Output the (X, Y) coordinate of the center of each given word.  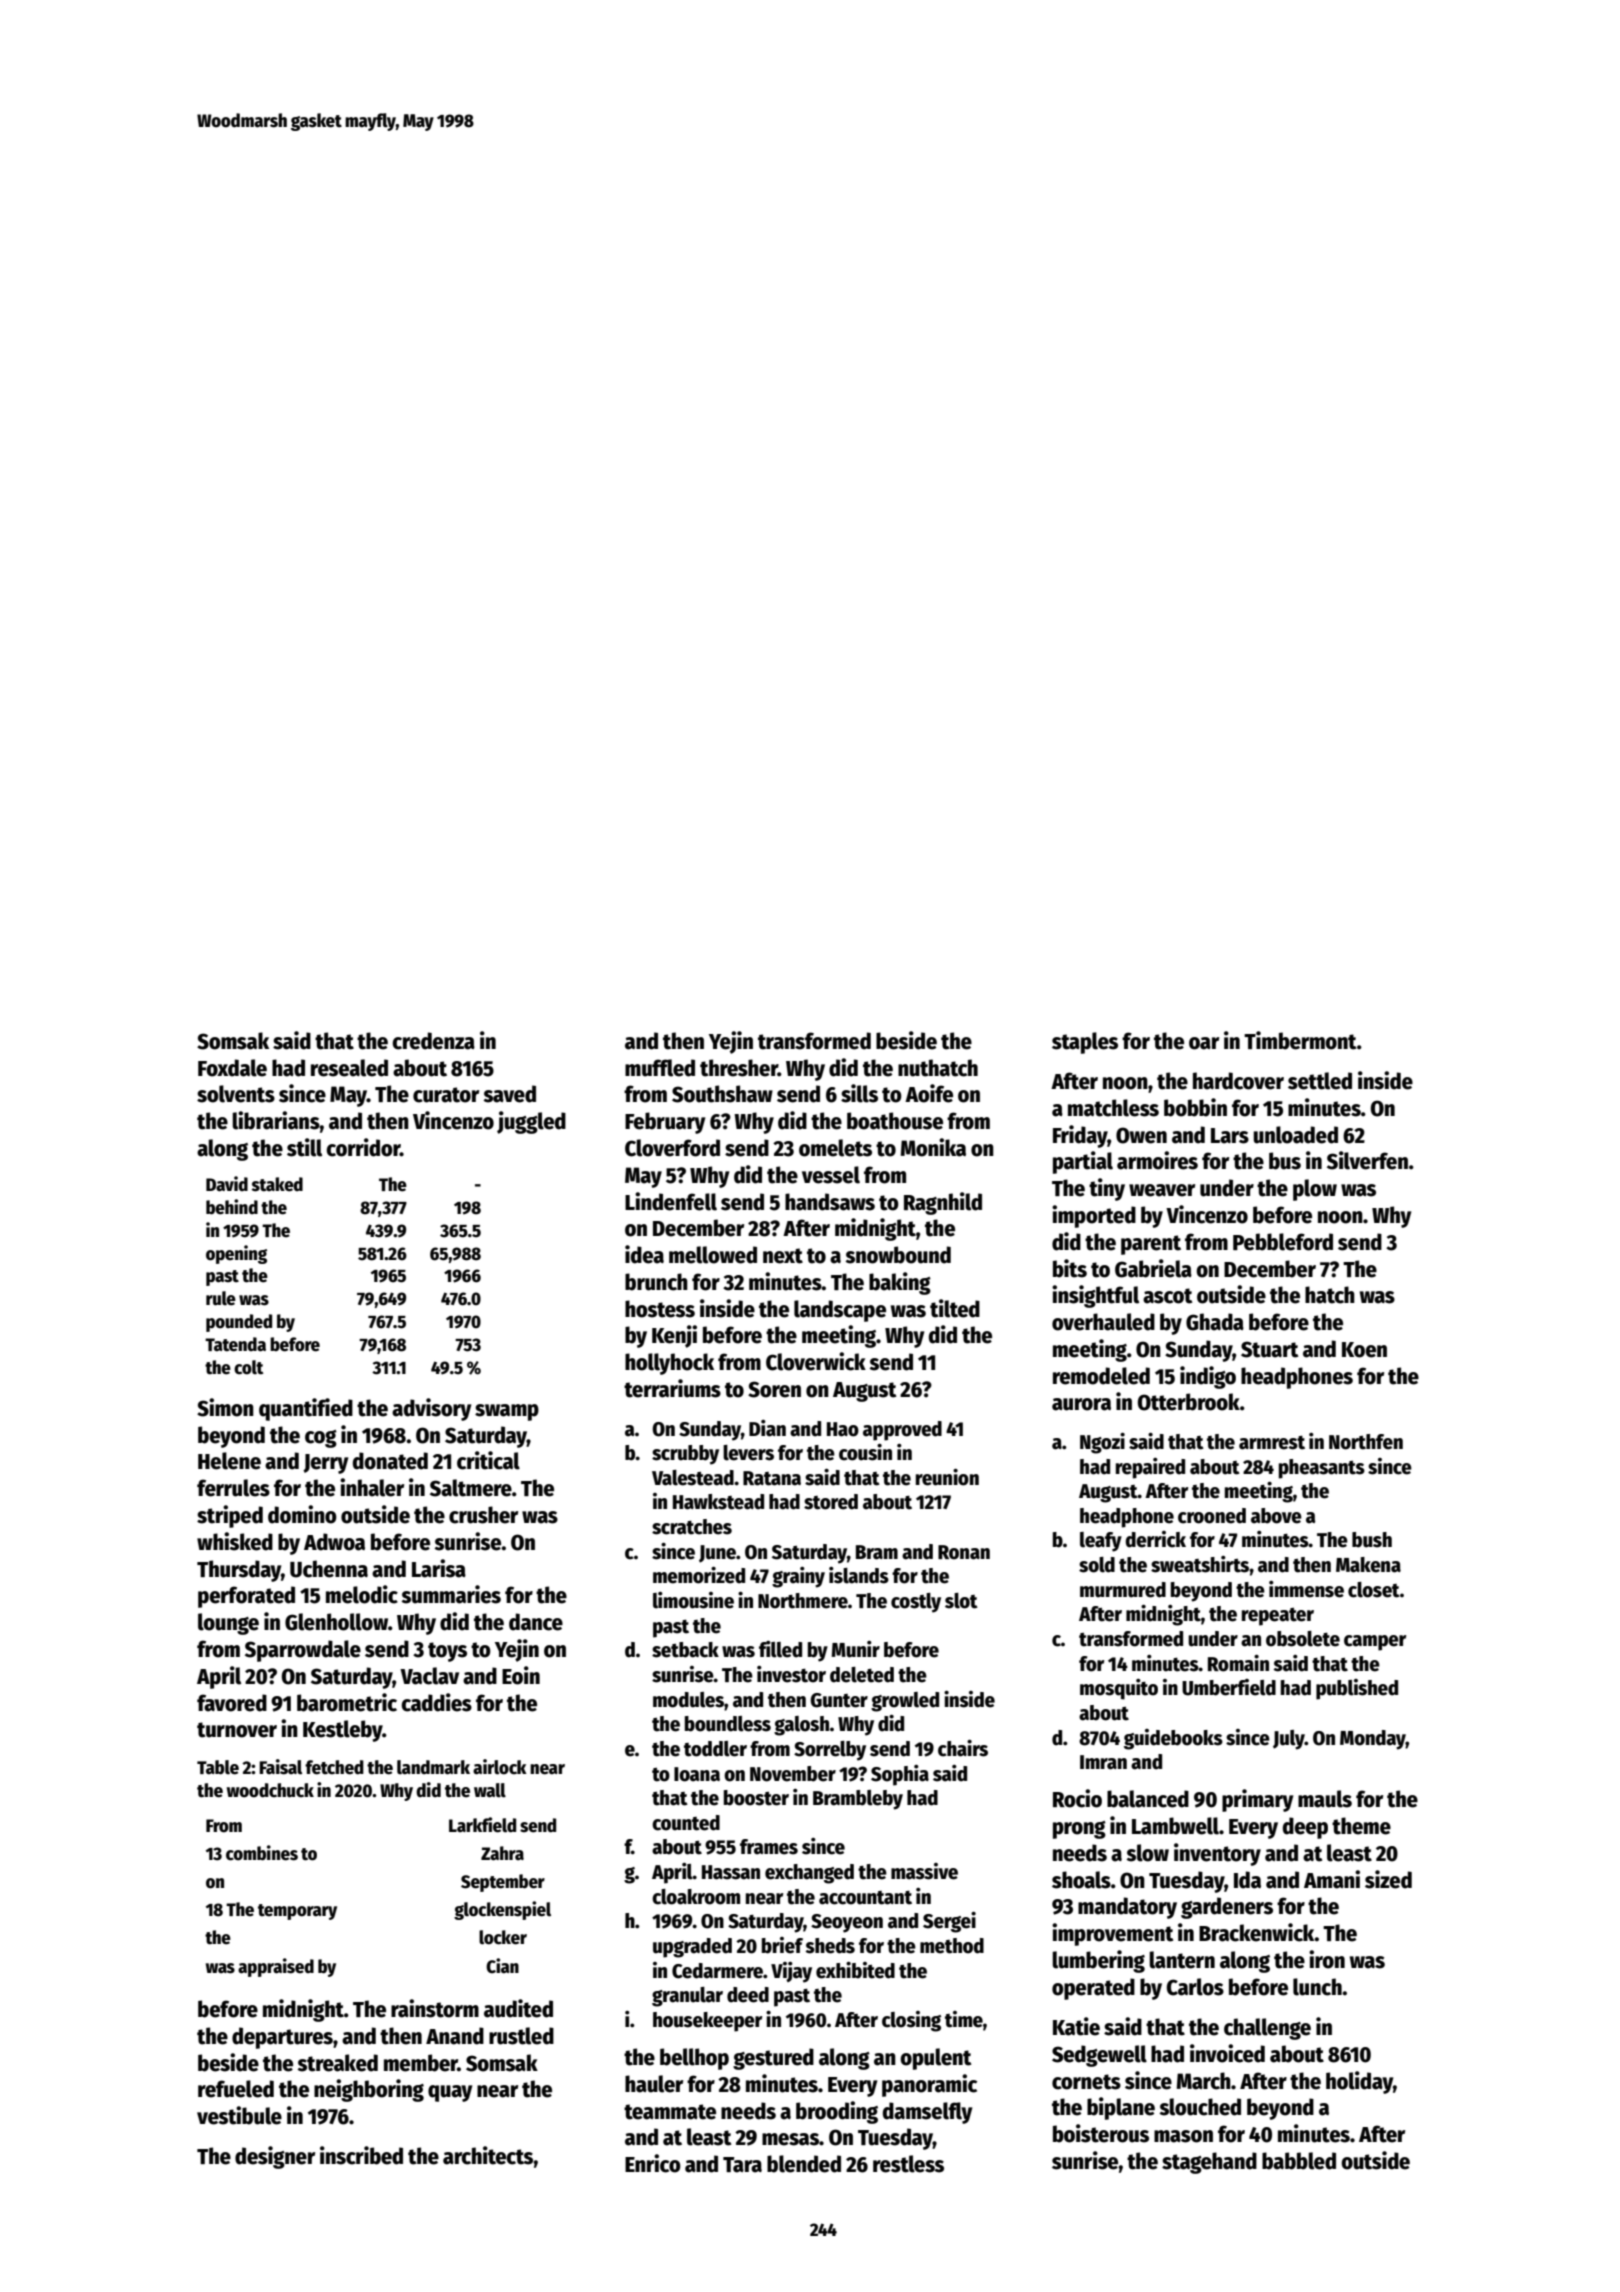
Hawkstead (718, 1502)
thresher (739, 1068)
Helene (229, 1461)
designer (275, 2157)
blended (804, 2164)
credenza (433, 1041)
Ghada (1215, 1322)
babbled (1299, 2161)
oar (1204, 1043)
